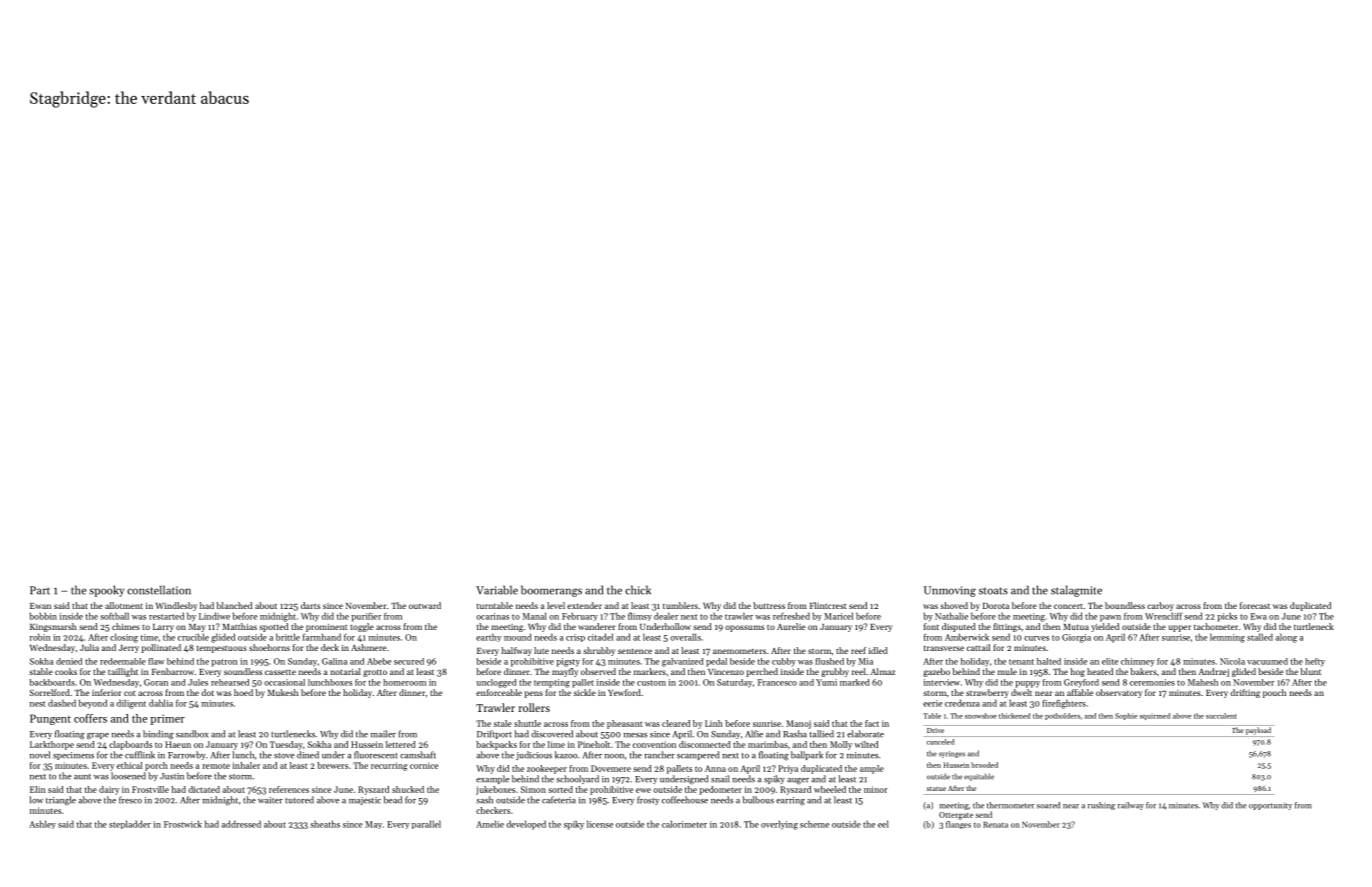  What do you see at coordinates (66, 671) in the image?
I see `cooks` at bounding box center [66, 671].
